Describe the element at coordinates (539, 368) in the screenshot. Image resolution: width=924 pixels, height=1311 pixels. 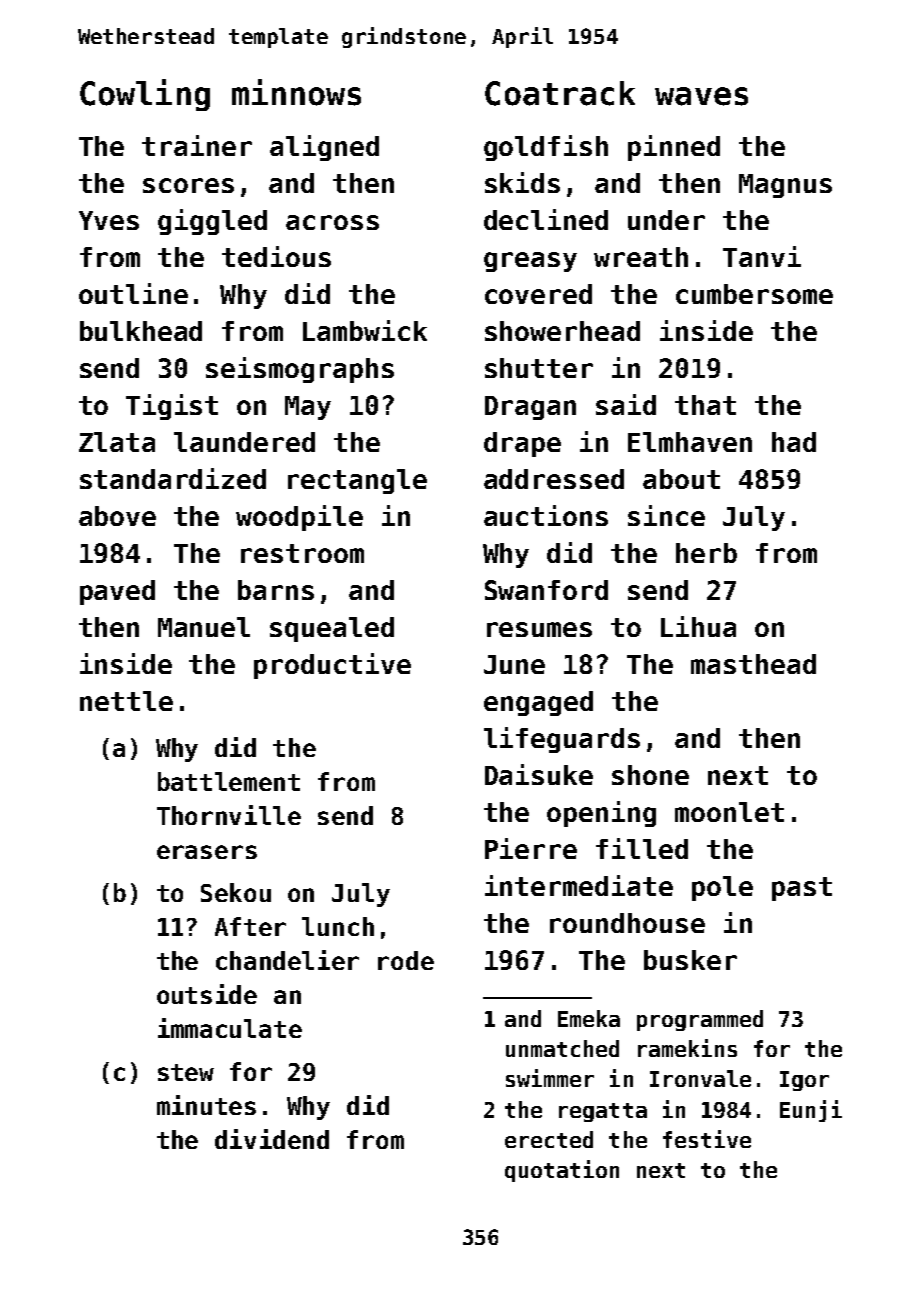
I see `shutter` at that location.
